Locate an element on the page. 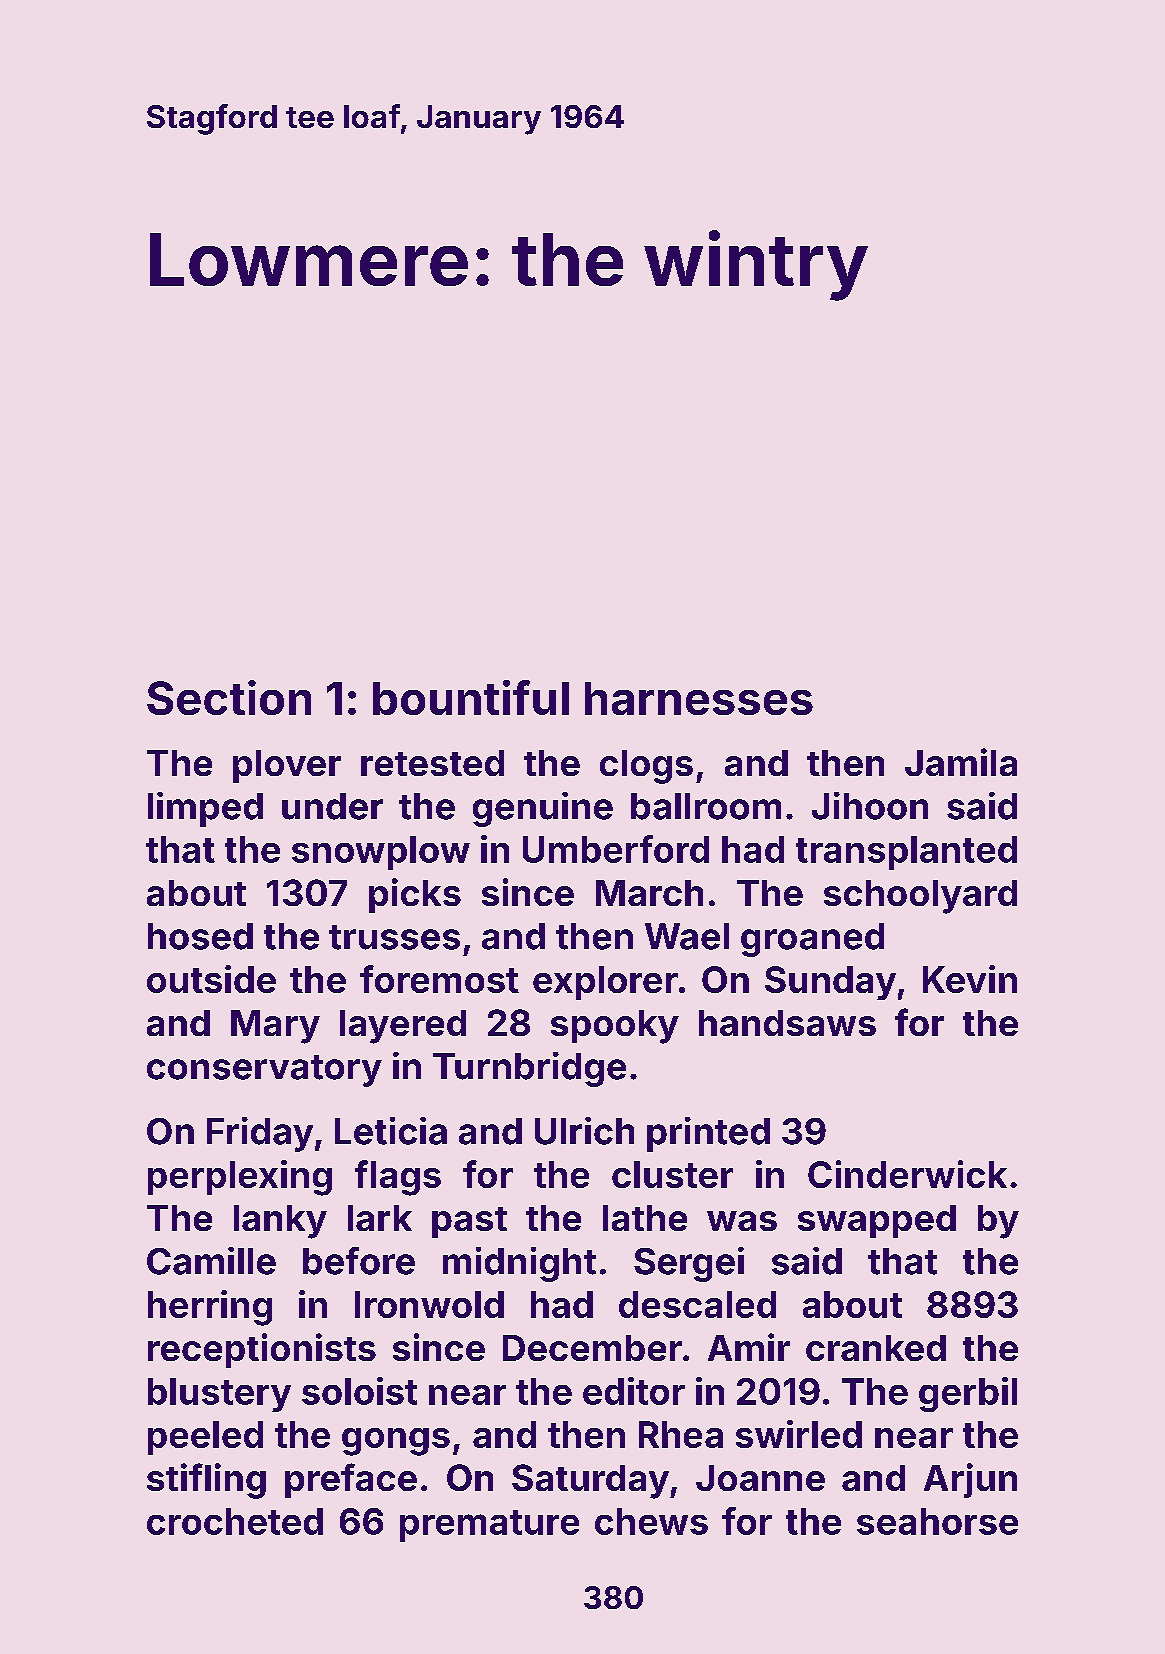 This document has height=1654, width=1165. bountiful is located at coordinates (471, 697).
